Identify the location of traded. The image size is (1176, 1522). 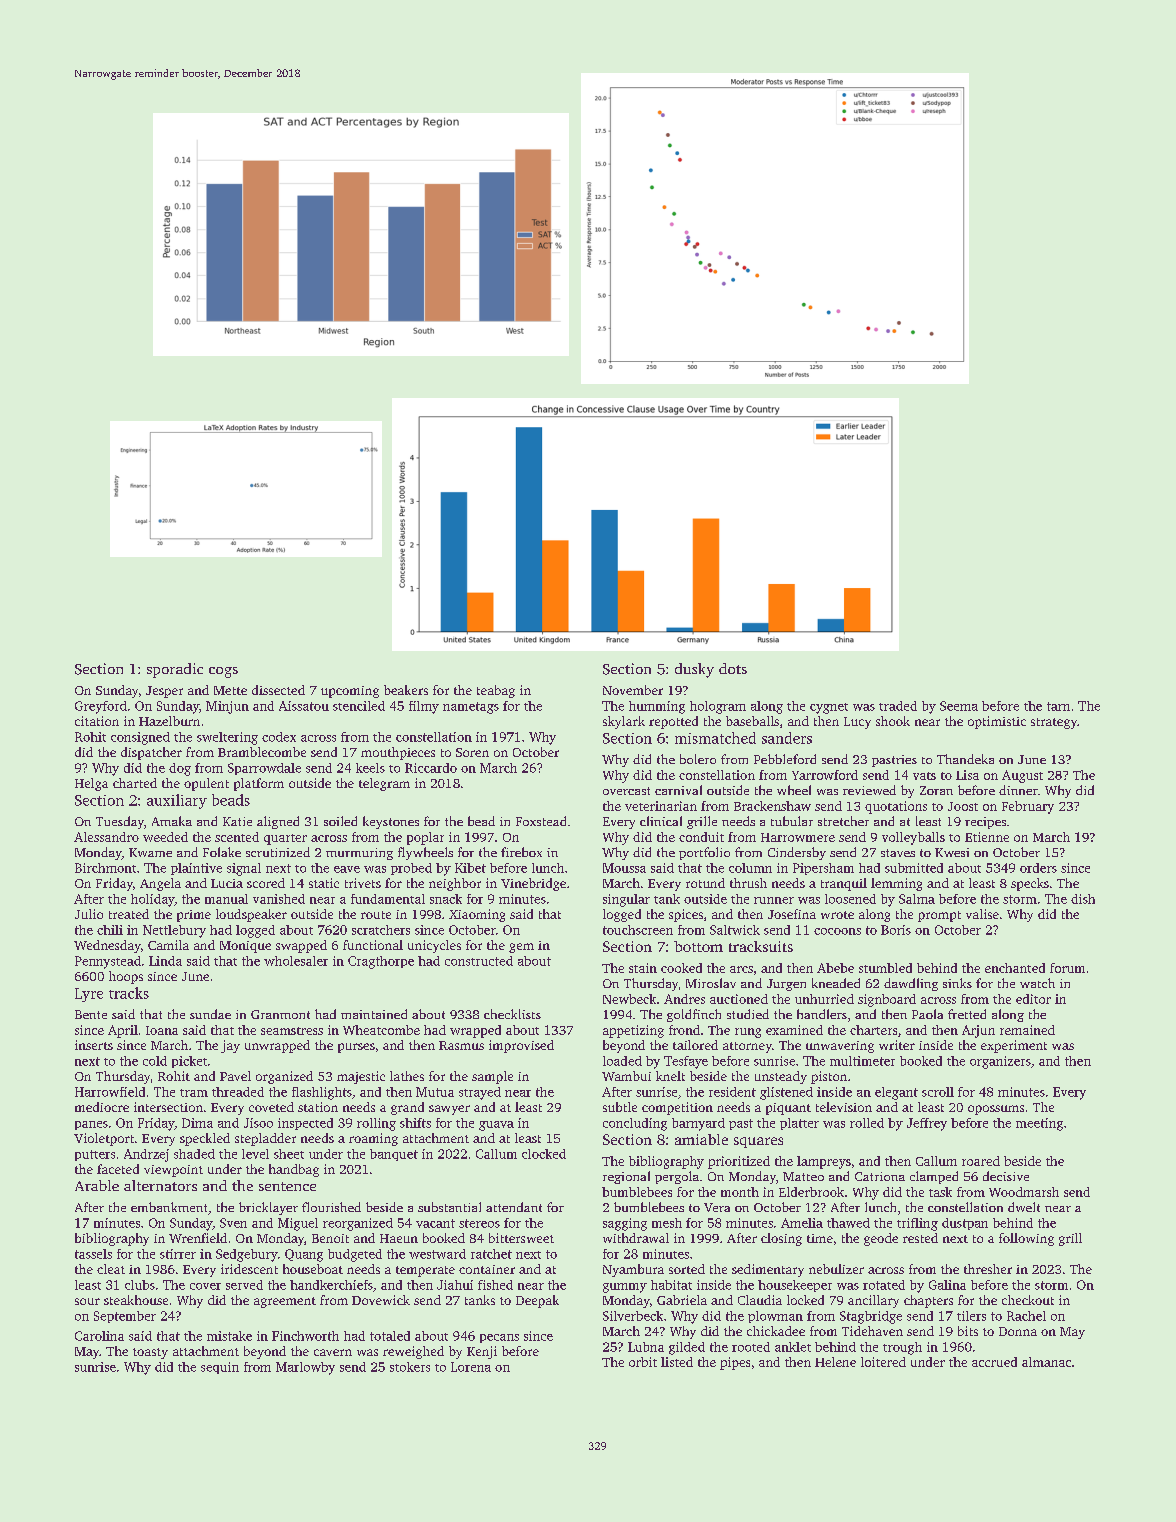
(898, 706).
